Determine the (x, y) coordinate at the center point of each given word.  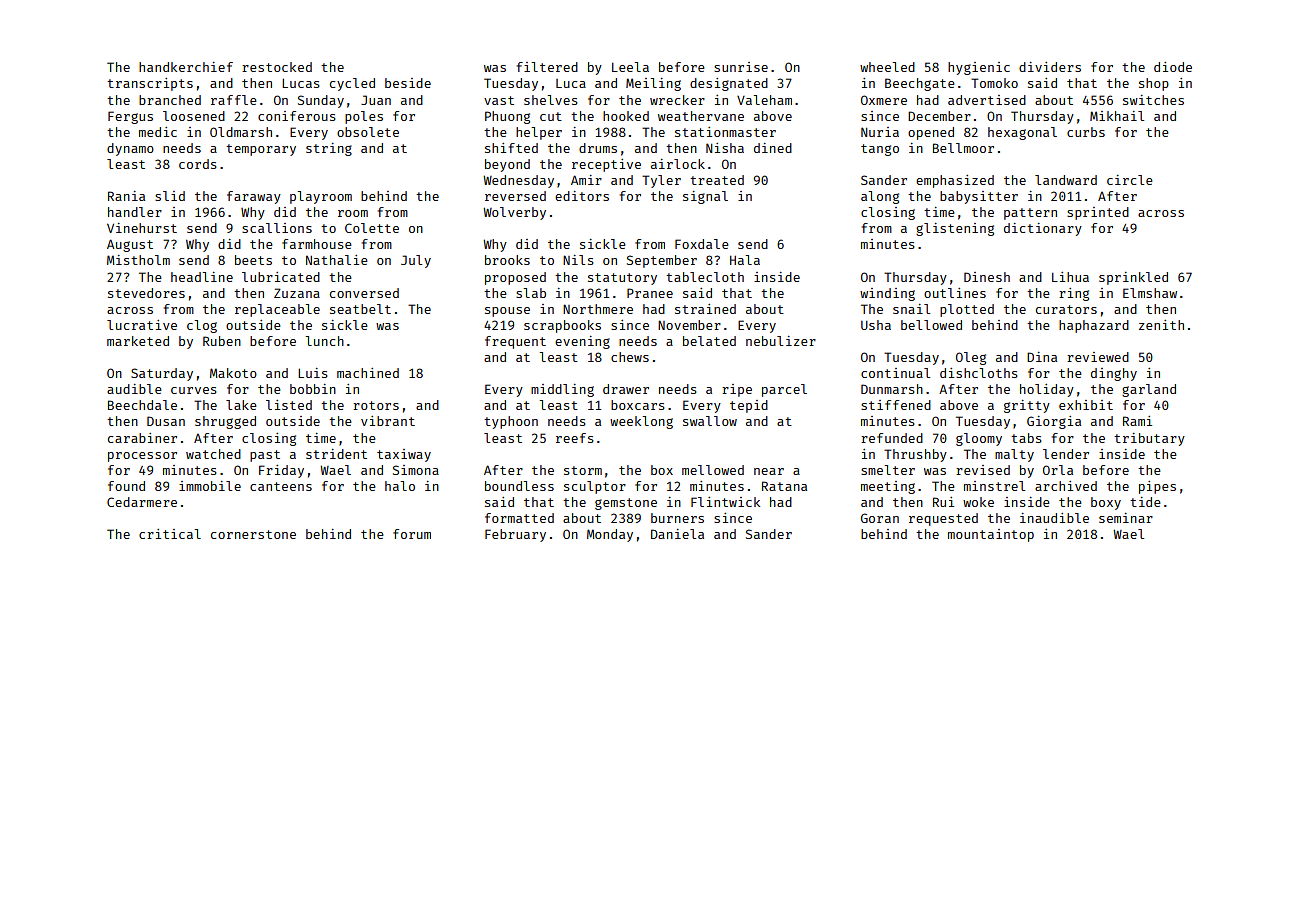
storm (583, 470)
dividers (1050, 67)
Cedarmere (142, 502)
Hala (745, 260)
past (265, 456)
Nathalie (337, 260)
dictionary (1043, 229)
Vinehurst (142, 228)
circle (1130, 180)
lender (1066, 454)
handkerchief (186, 67)
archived (1066, 486)
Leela (630, 67)
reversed (515, 196)
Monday (610, 535)
